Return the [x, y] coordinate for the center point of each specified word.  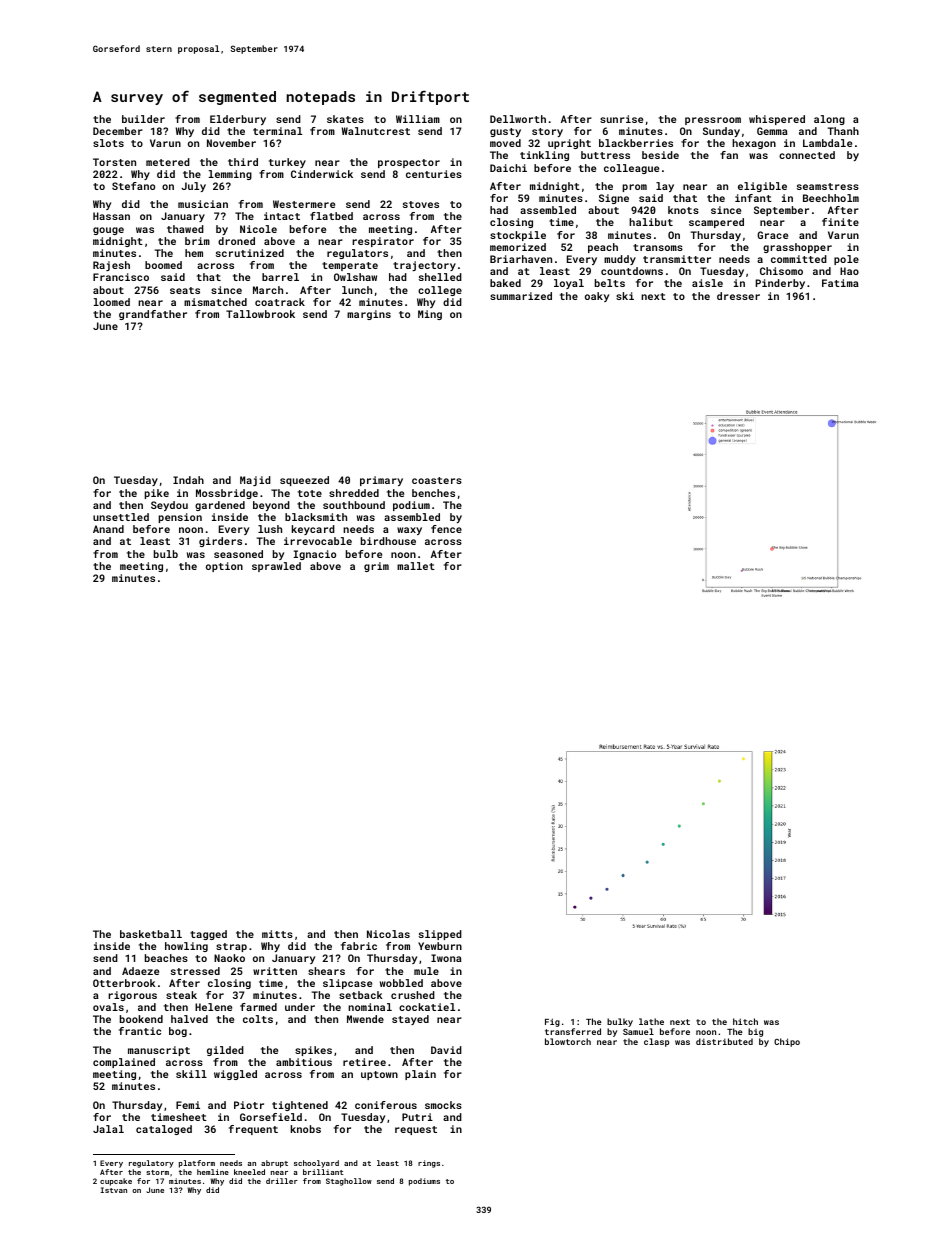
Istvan [114, 1190]
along [829, 120]
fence [446, 529]
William [418, 119]
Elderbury [238, 120]
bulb [166, 554]
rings [429, 1164]
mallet [416, 566]
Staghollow [349, 1182]
